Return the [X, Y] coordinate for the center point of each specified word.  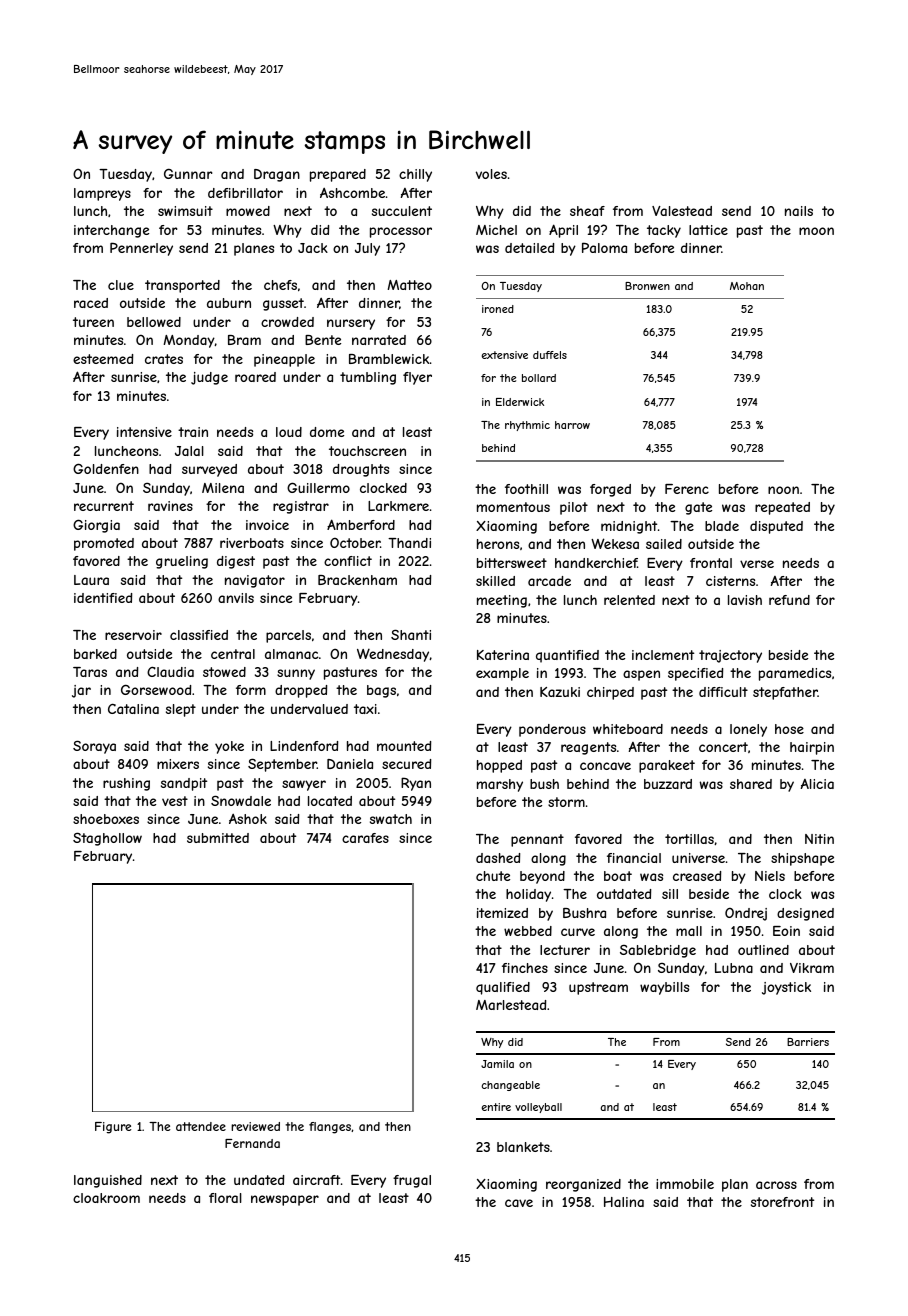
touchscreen [367, 451]
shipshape [802, 859]
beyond [542, 877]
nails [799, 211]
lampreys [102, 194]
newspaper [285, 1200]
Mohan [747, 286]
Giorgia [96, 526]
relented [629, 600]
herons [498, 544]
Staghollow [107, 839]
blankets [523, 1147]
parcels [288, 636]
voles [491, 174]
